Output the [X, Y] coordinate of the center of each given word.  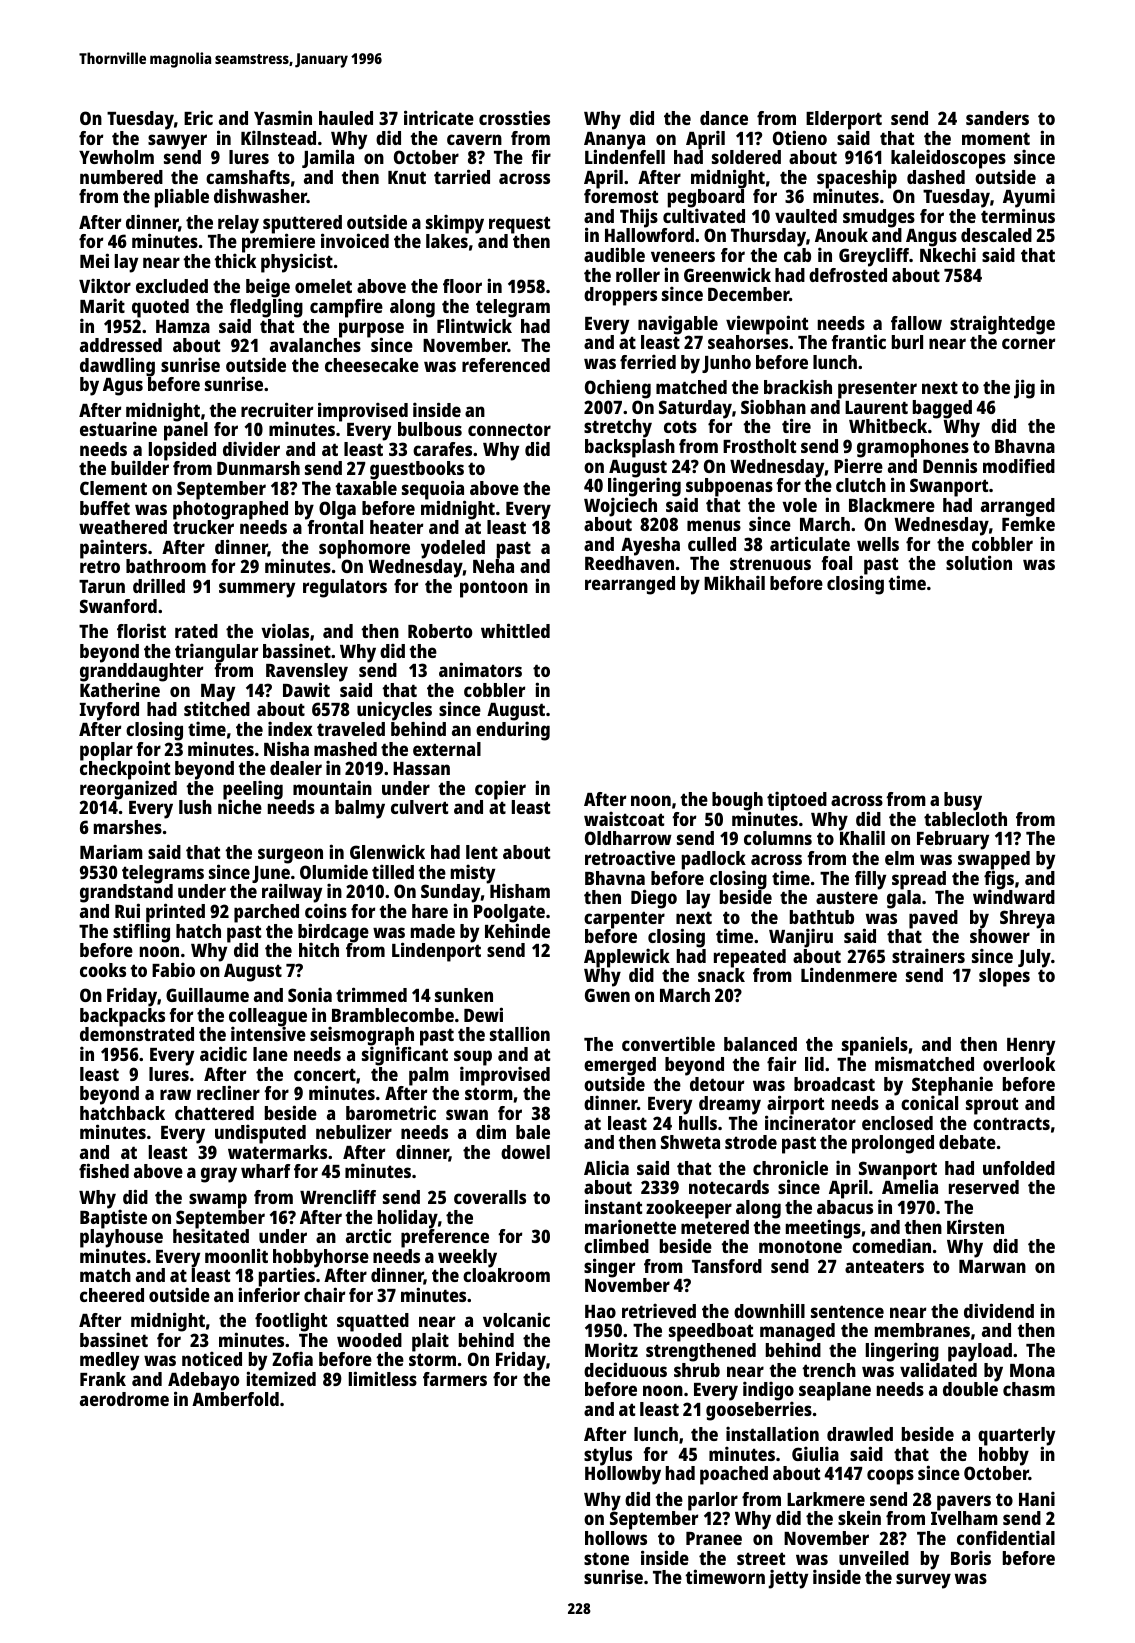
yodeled [453, 549]
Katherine [120, 690]
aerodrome [124, 1399]
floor [462, 286]
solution [979, 562]
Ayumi [1029, 198]
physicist [297, 263]
